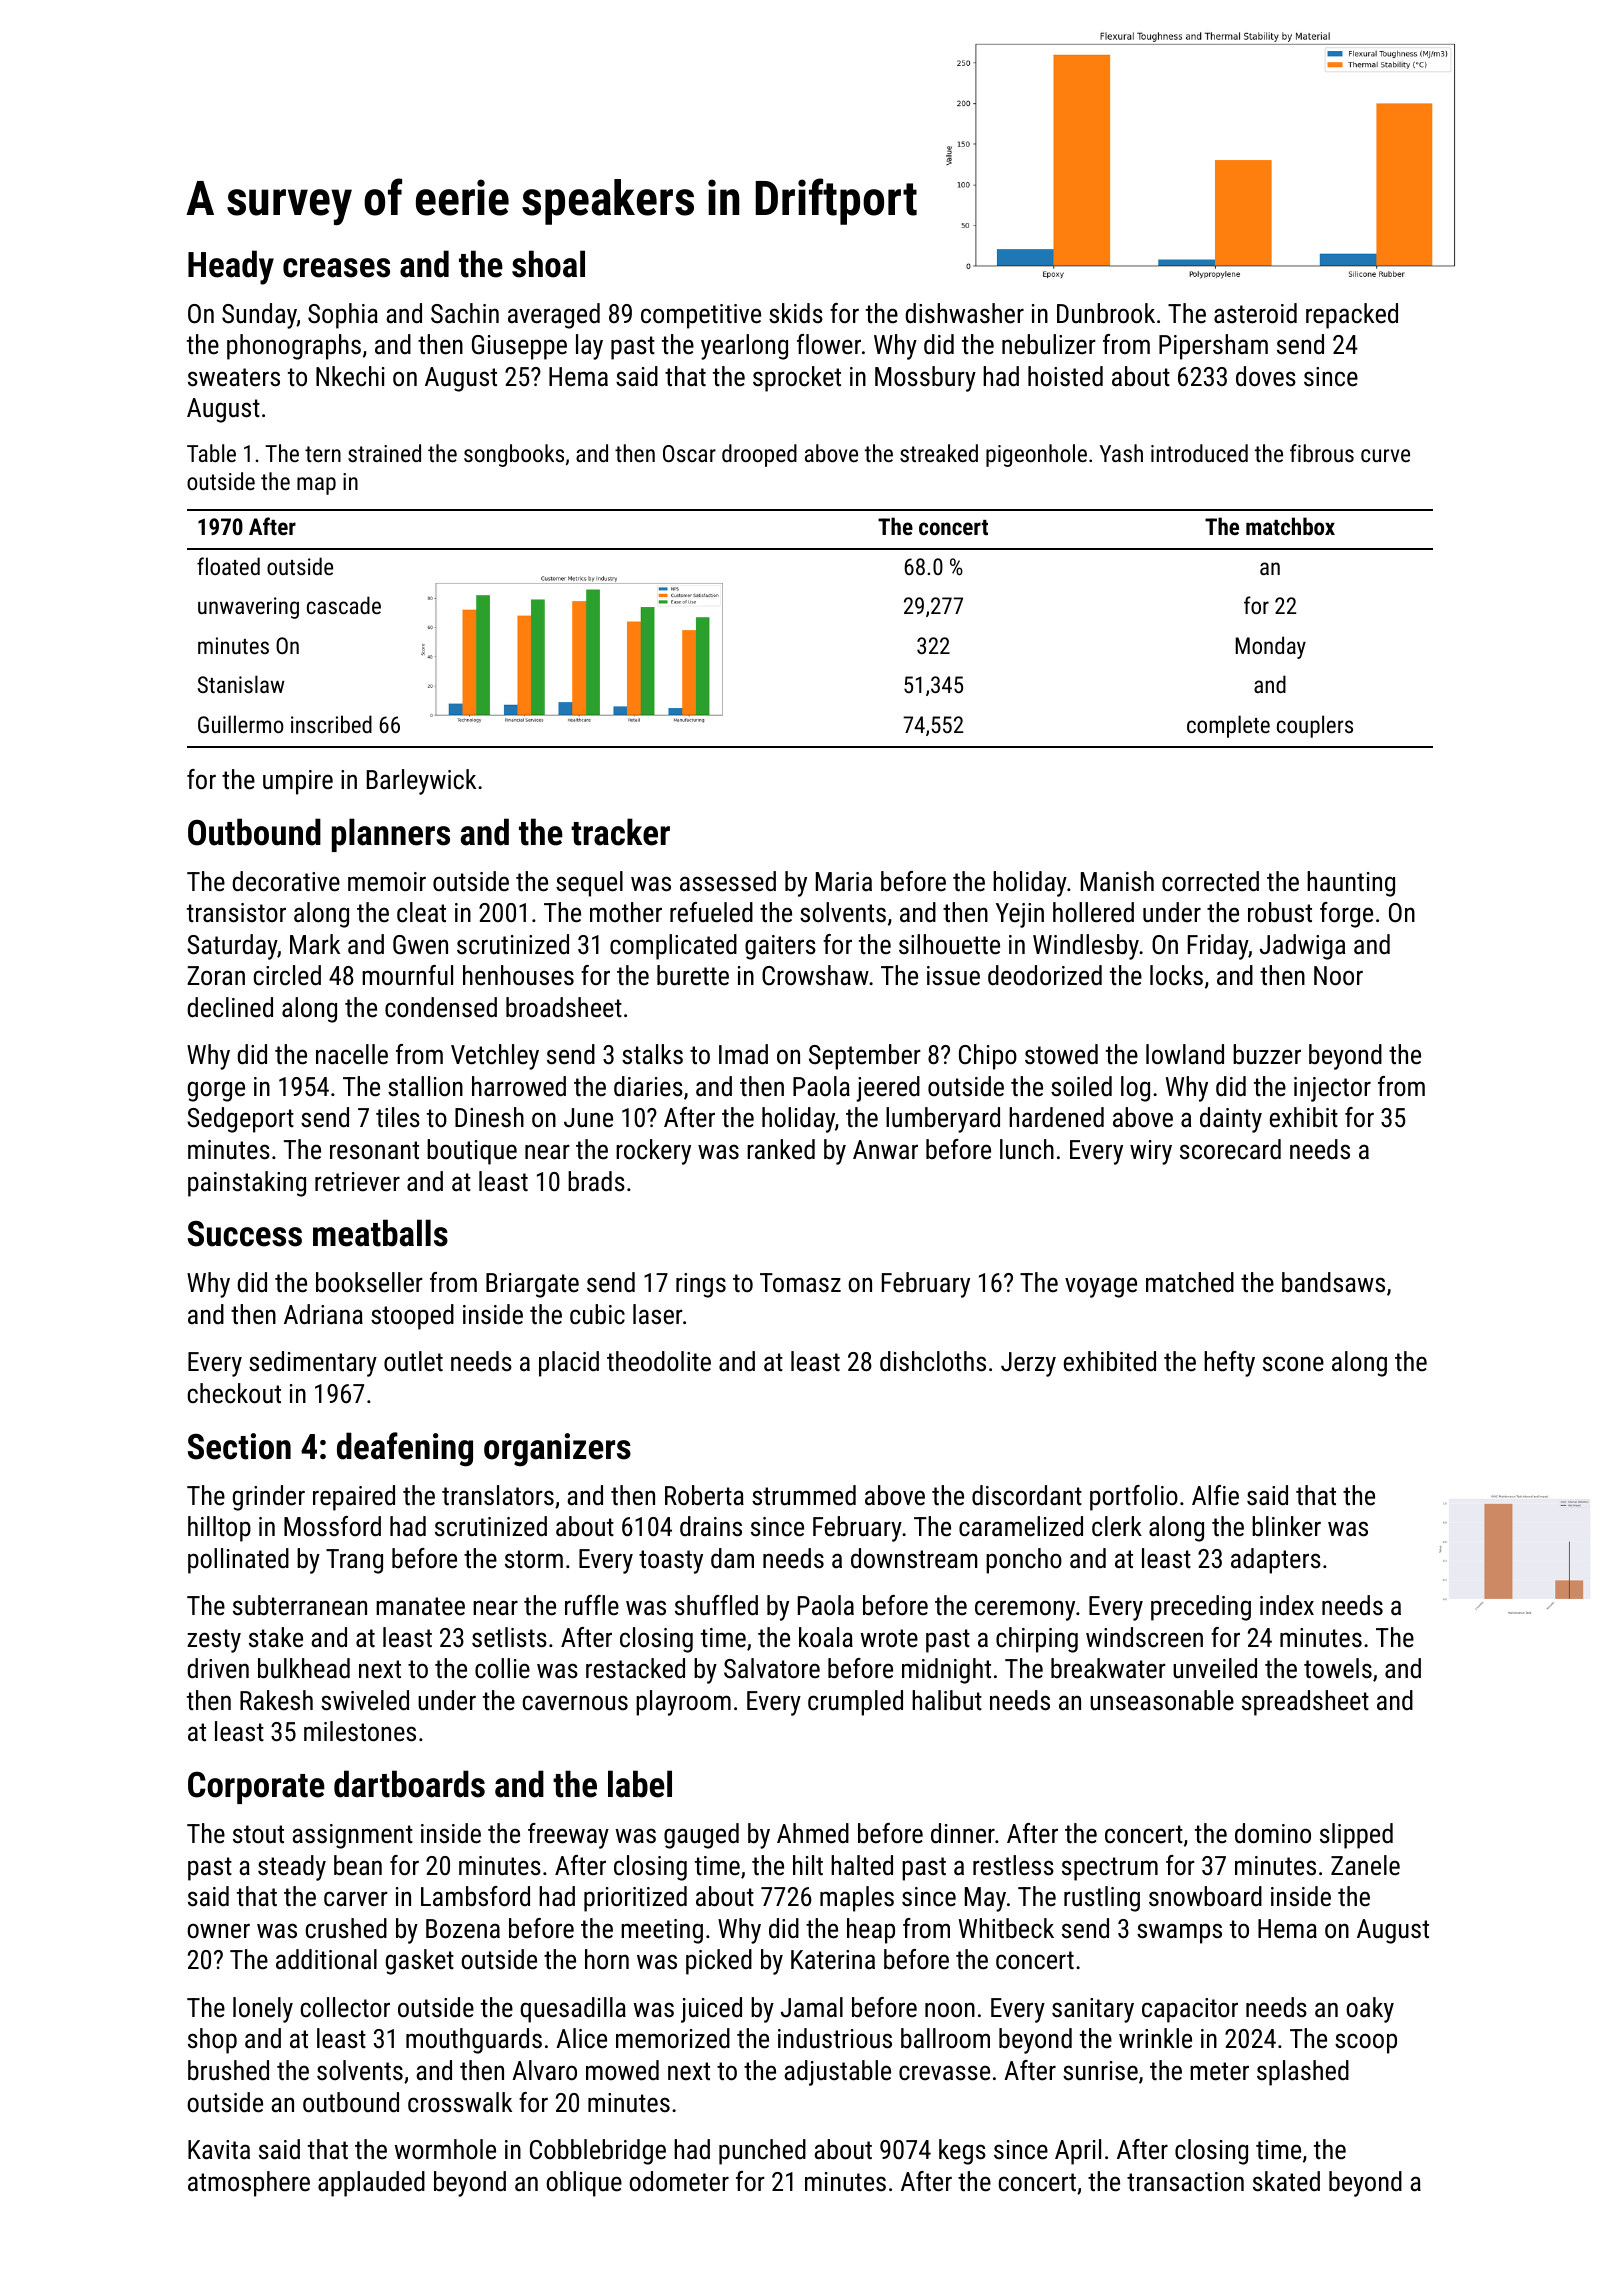 The image size is (1620, 2292). I want to click on floated, so click(228, 566).
